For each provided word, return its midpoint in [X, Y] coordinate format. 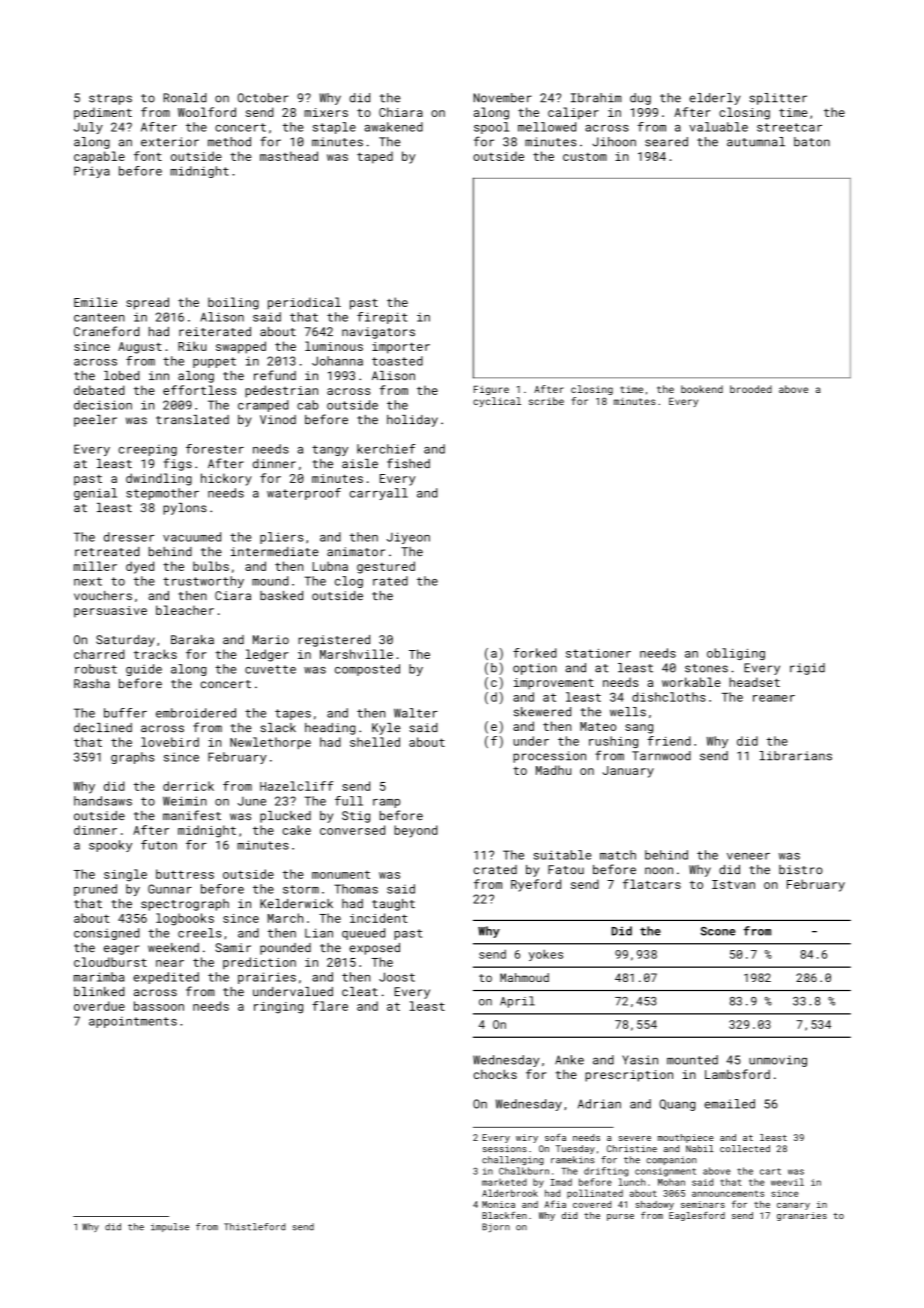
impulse [170, 1227]
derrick [188, 786]
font [148, 156]
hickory [226, 479]
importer [401, 348]
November [502, 98]
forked [534, 653]
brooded [751, 389]
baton [812, 142]
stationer [598, 653]
